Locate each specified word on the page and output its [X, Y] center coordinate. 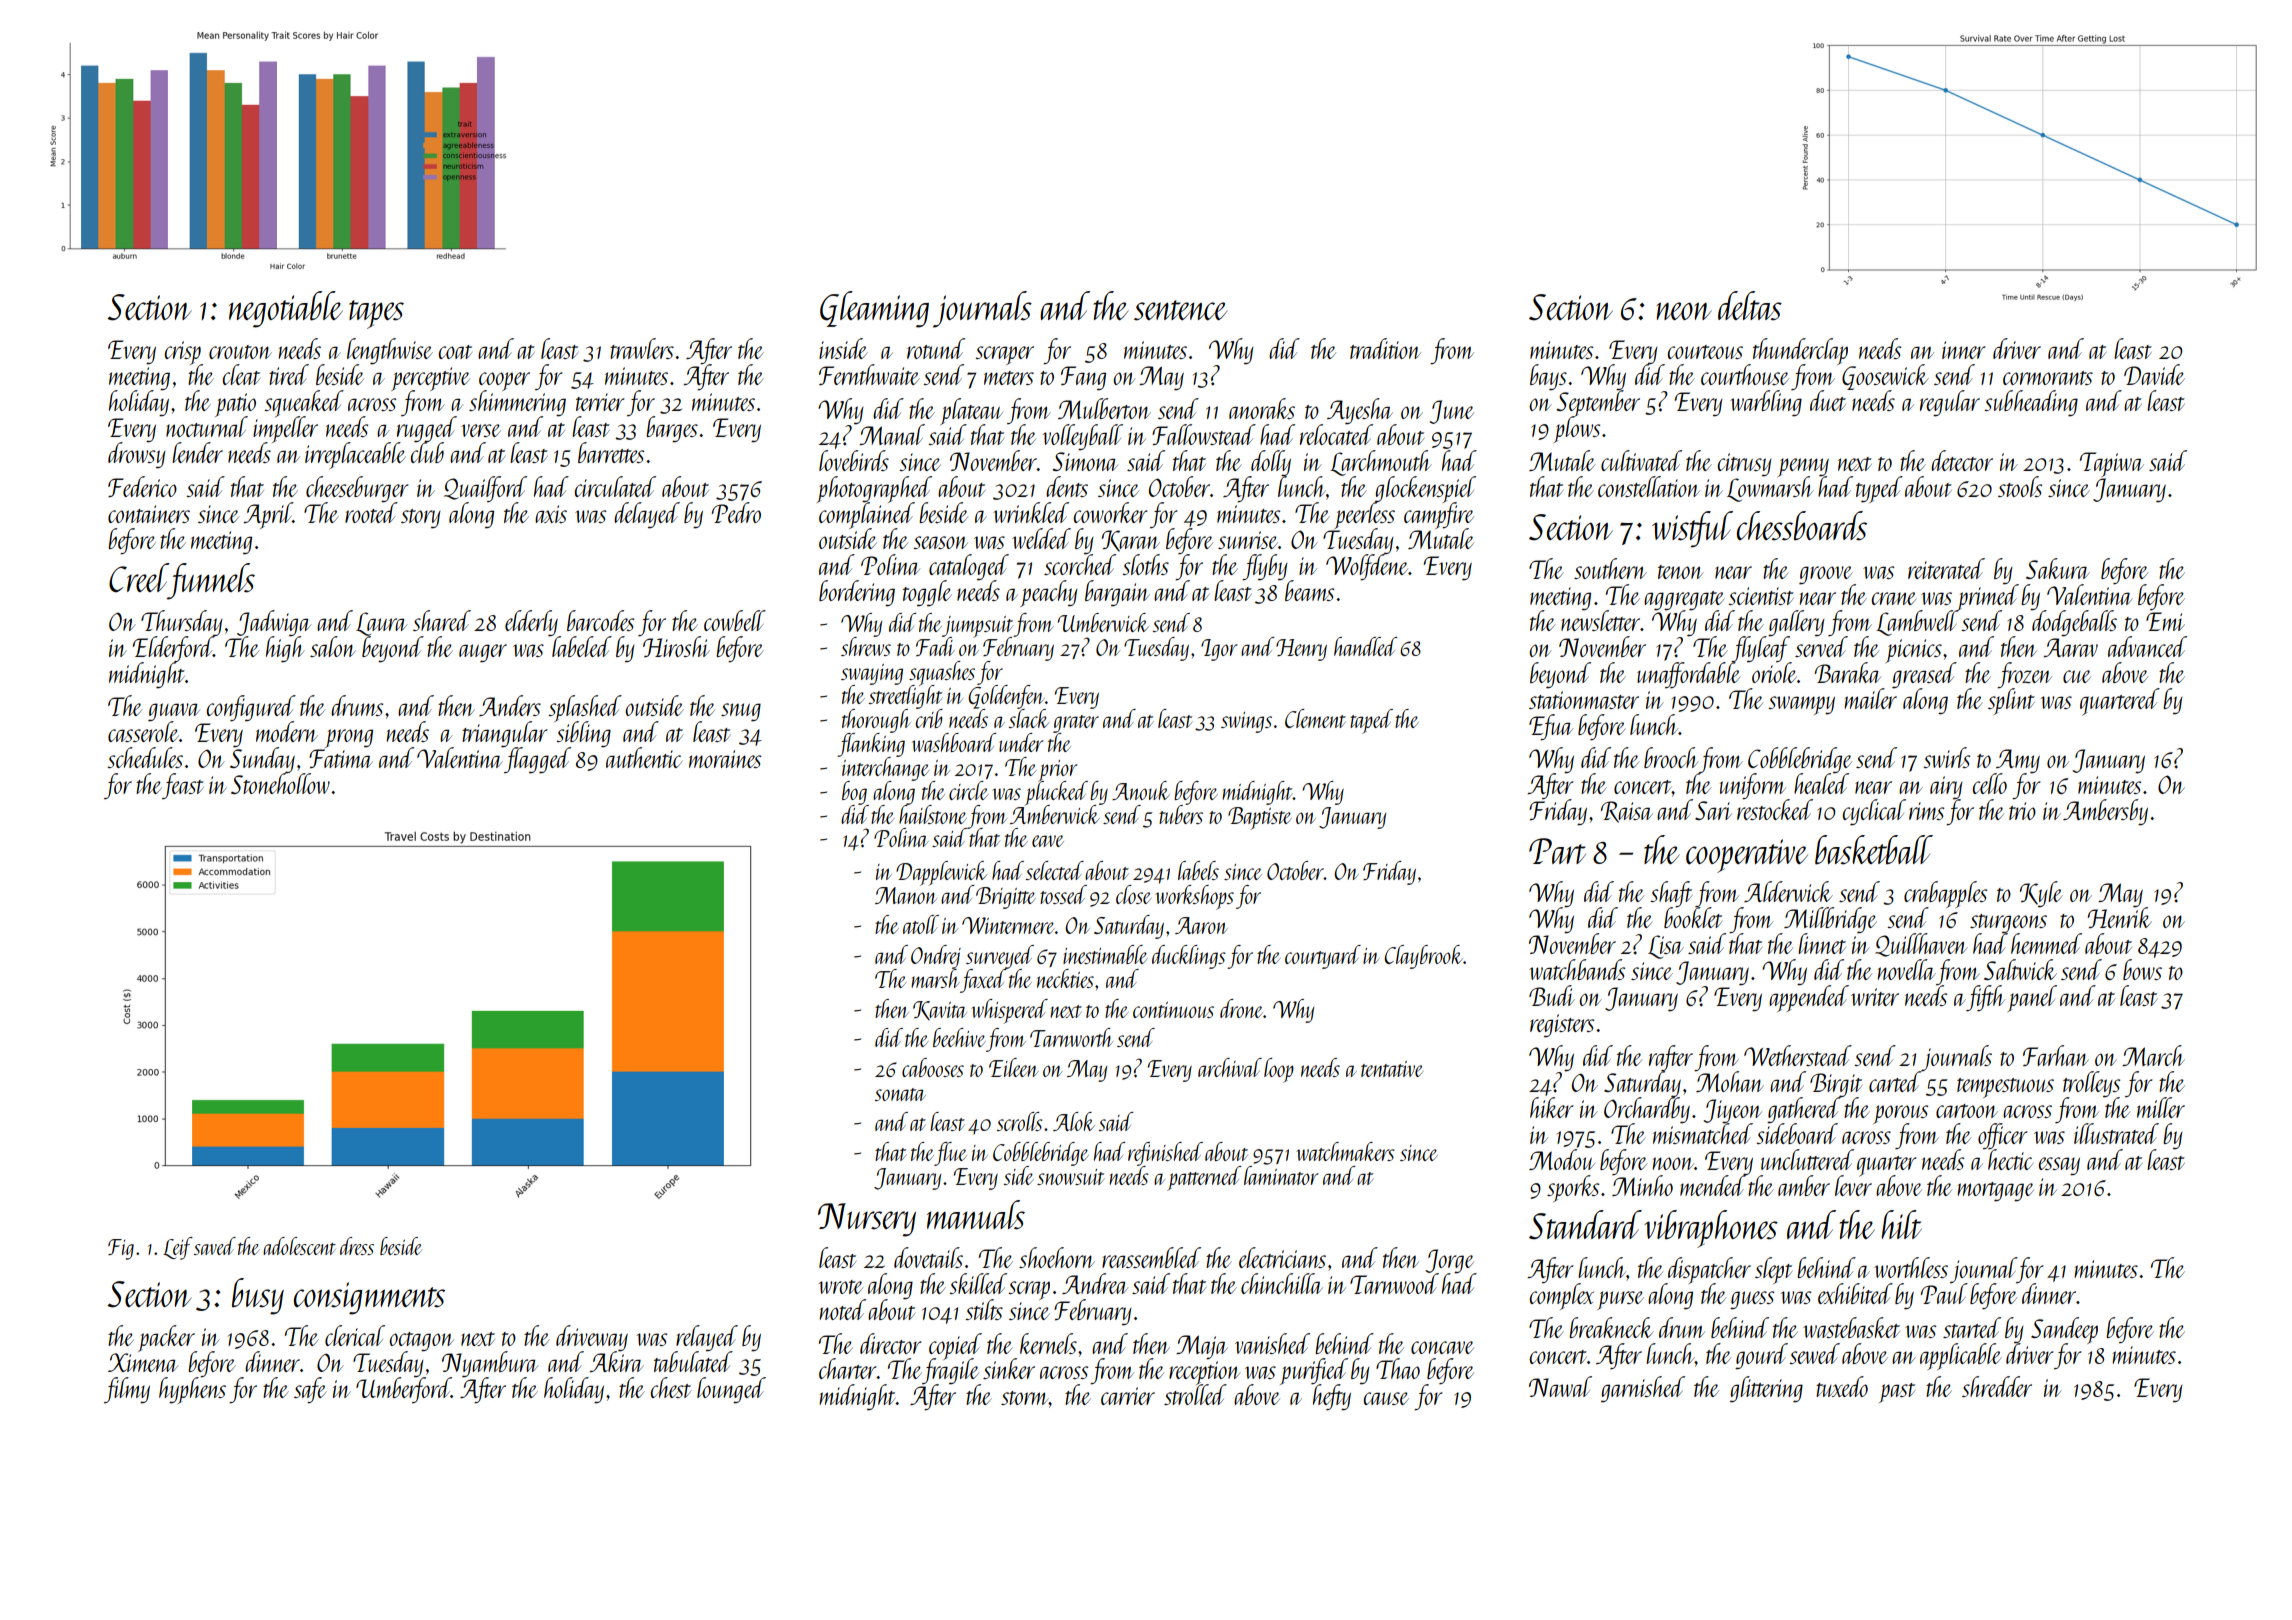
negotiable [286, 309]
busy [258, 1296]
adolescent [299, 1246]
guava [174, 712]
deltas [1750, 306]
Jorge [1450, 1261]
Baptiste [1260, 818]
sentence [1181, 310]
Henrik [2119, 918]
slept [1773, 1270]
